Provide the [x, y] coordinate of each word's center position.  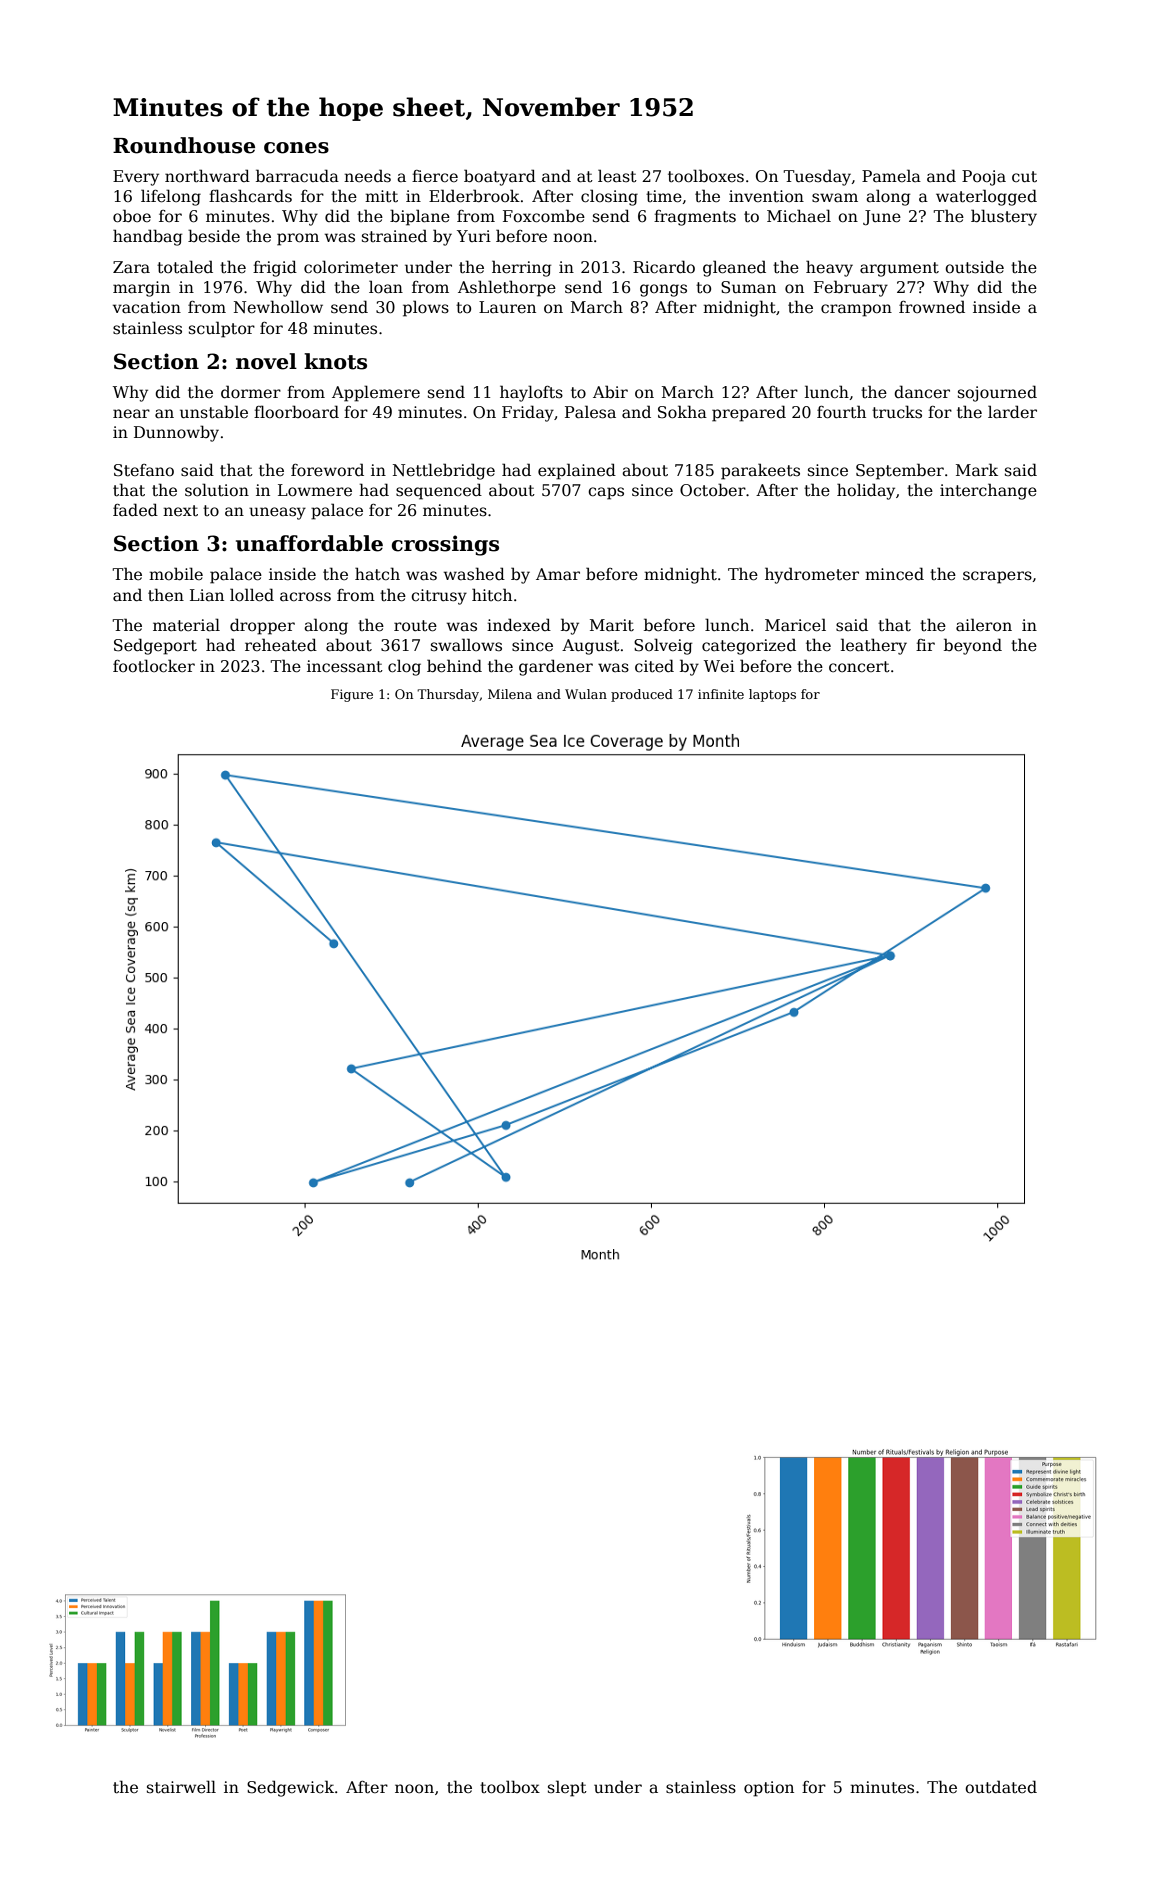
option [769, 1789]
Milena [510, 694]
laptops [772, 695]
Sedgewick [290, 1788]
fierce [435, 176]
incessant [345, 666]
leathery [874, 646]
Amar [558, 574]
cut [1024, 176]
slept [567, 1788]
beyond [973, 646]
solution [217, 490]
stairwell [181, 1787]
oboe [132, 216]
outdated [1001, 1787]
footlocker [154, 666]
